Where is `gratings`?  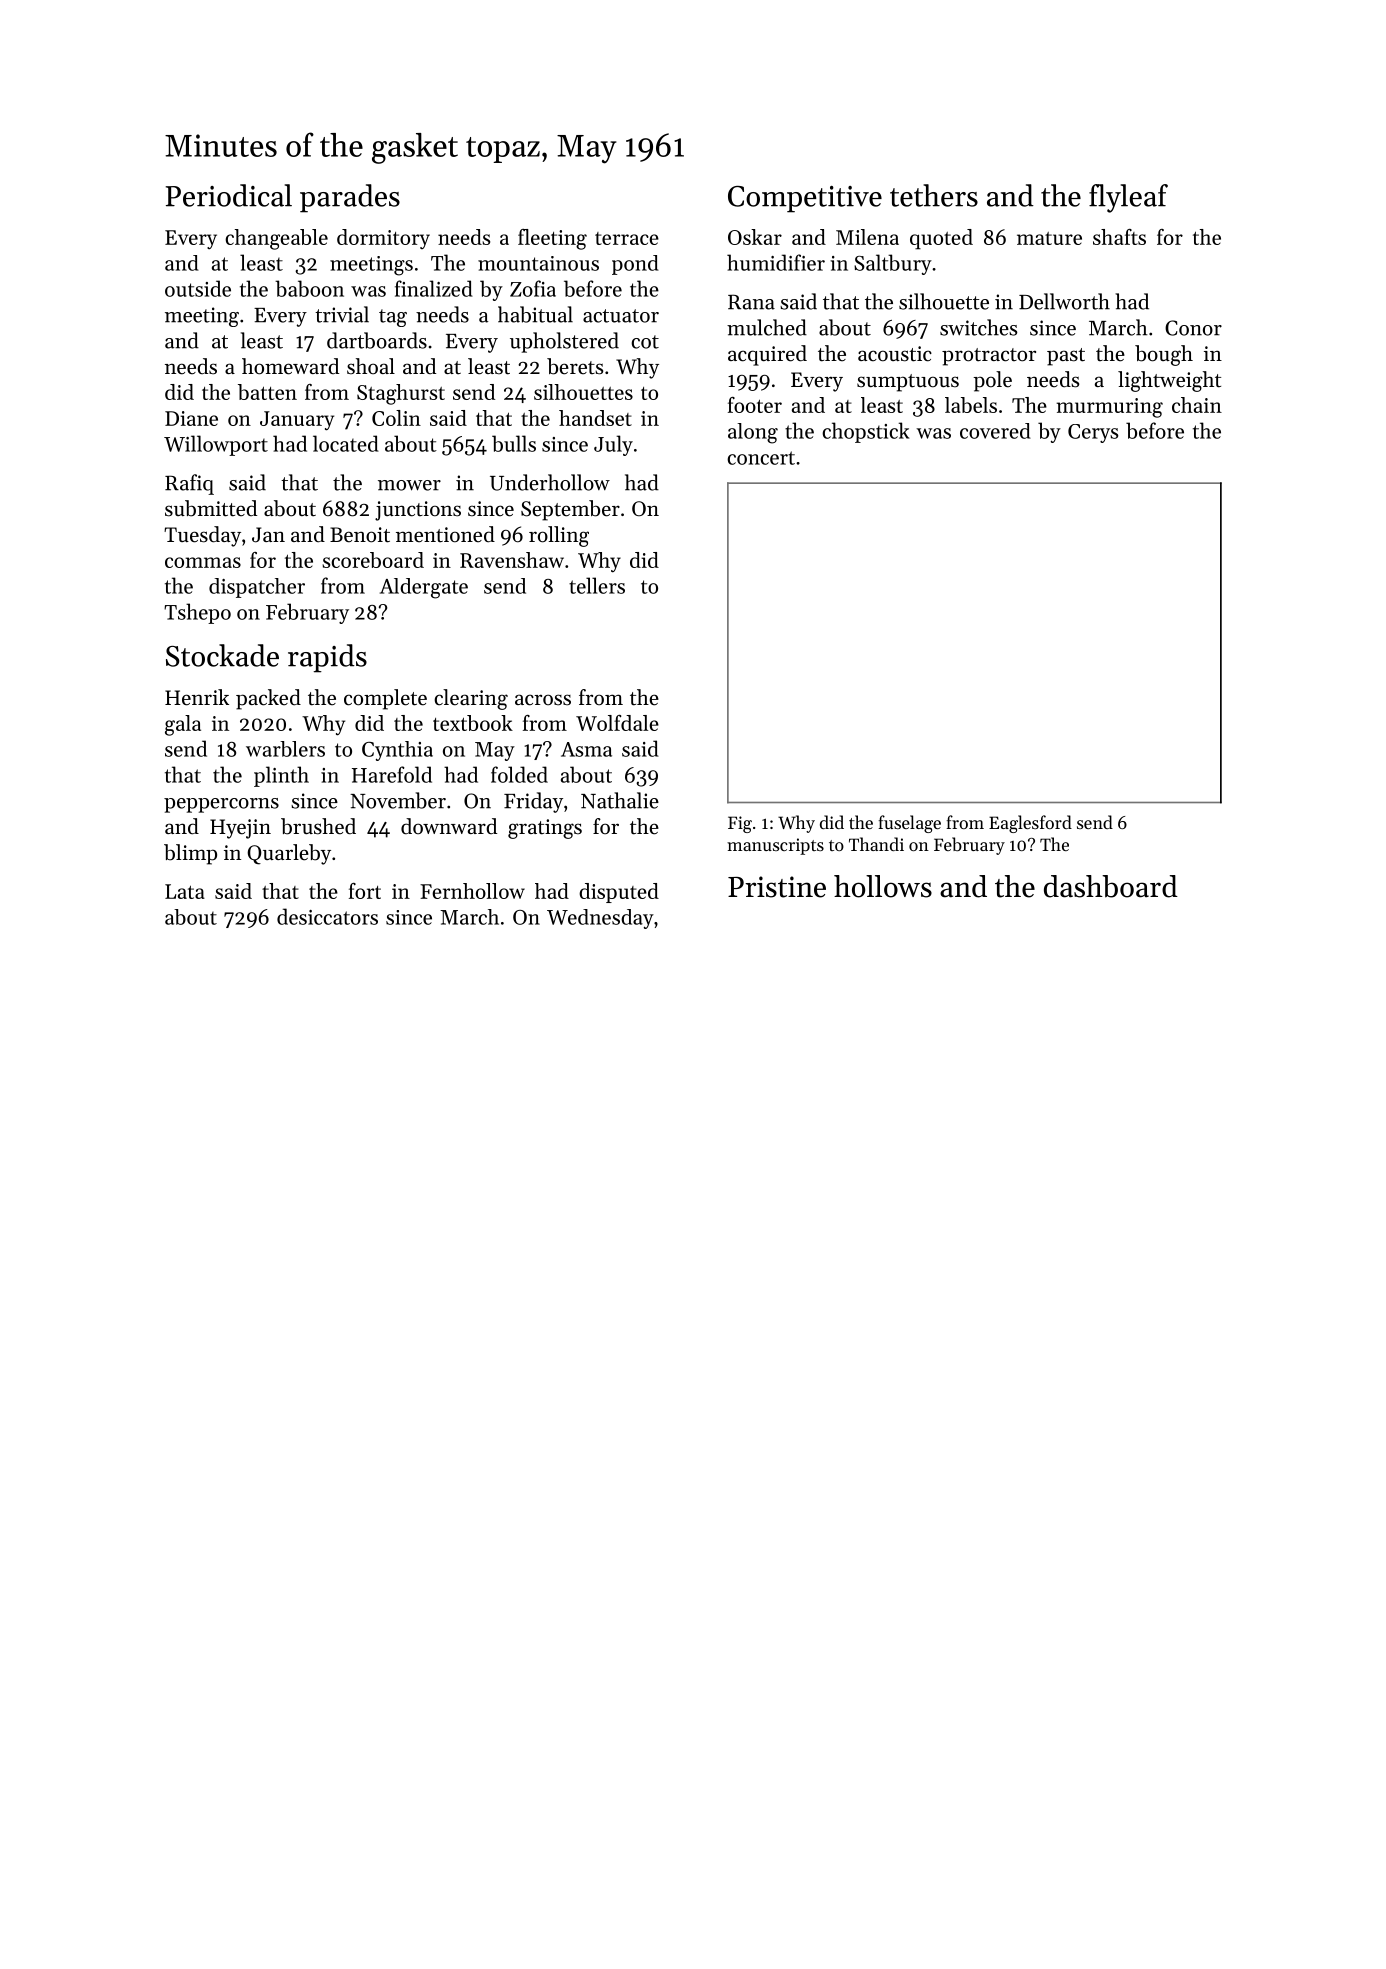
gratings is located at coordinates (545, 829).
